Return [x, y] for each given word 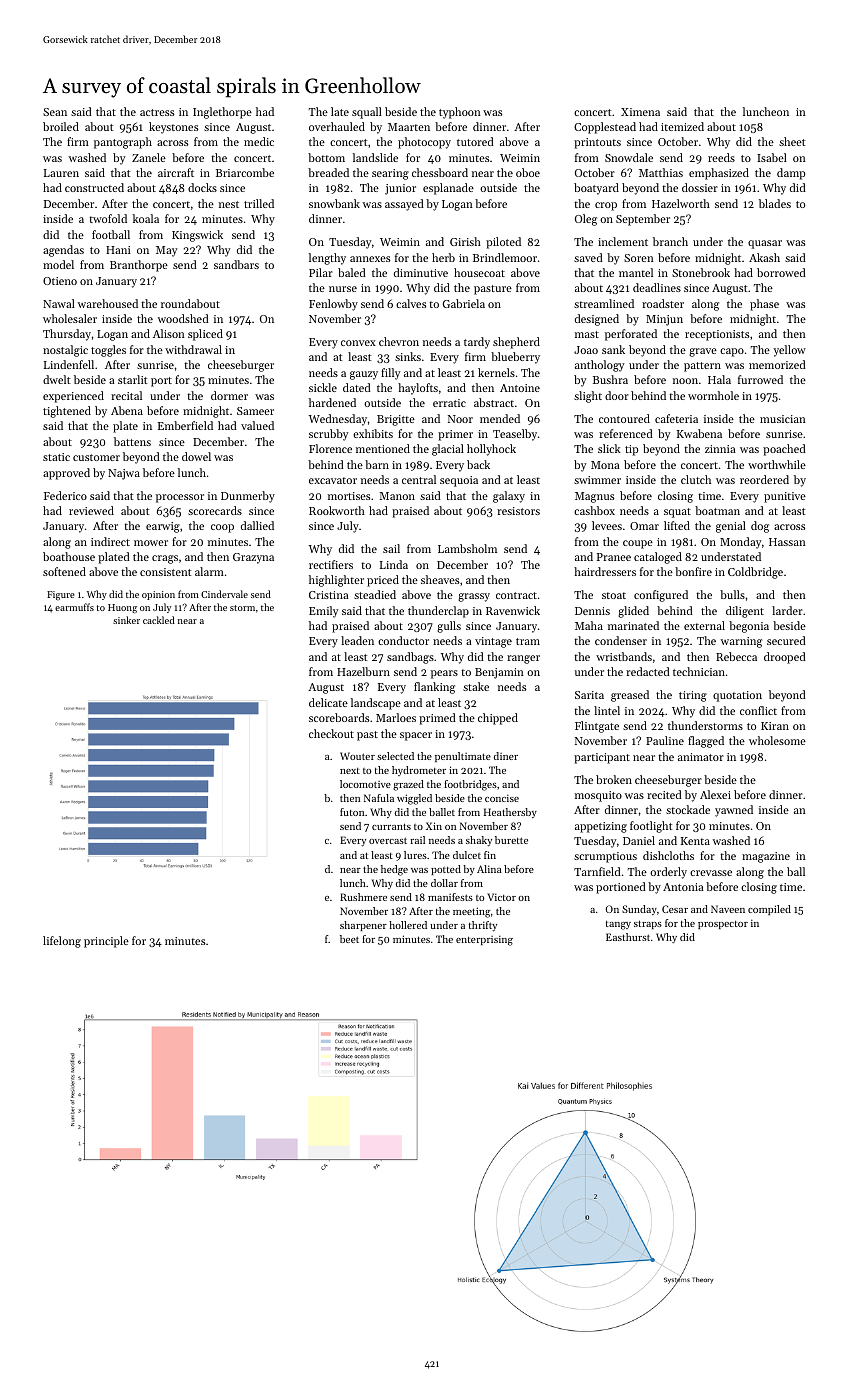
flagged [706, 742]
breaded [328, 172]
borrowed [781, 272]
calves [411, 303]
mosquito [598, 796]
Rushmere [363, 897]
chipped [498, 719]
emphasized [719, 174]
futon [352, 812]
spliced [205, 335]
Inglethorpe [222, 113]
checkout [331, 733]
